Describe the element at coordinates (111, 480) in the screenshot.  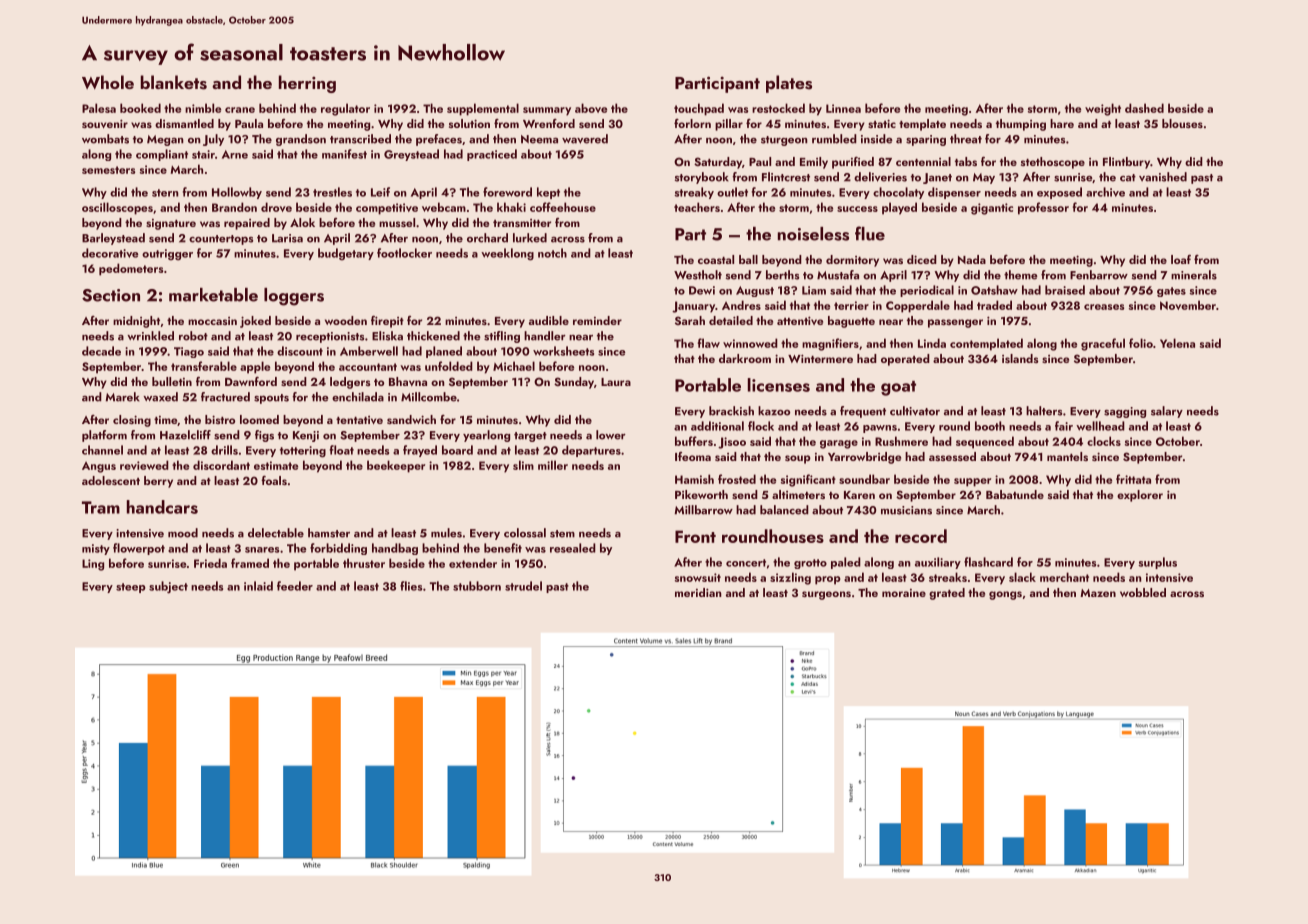
I see `adolescent` at that location.
